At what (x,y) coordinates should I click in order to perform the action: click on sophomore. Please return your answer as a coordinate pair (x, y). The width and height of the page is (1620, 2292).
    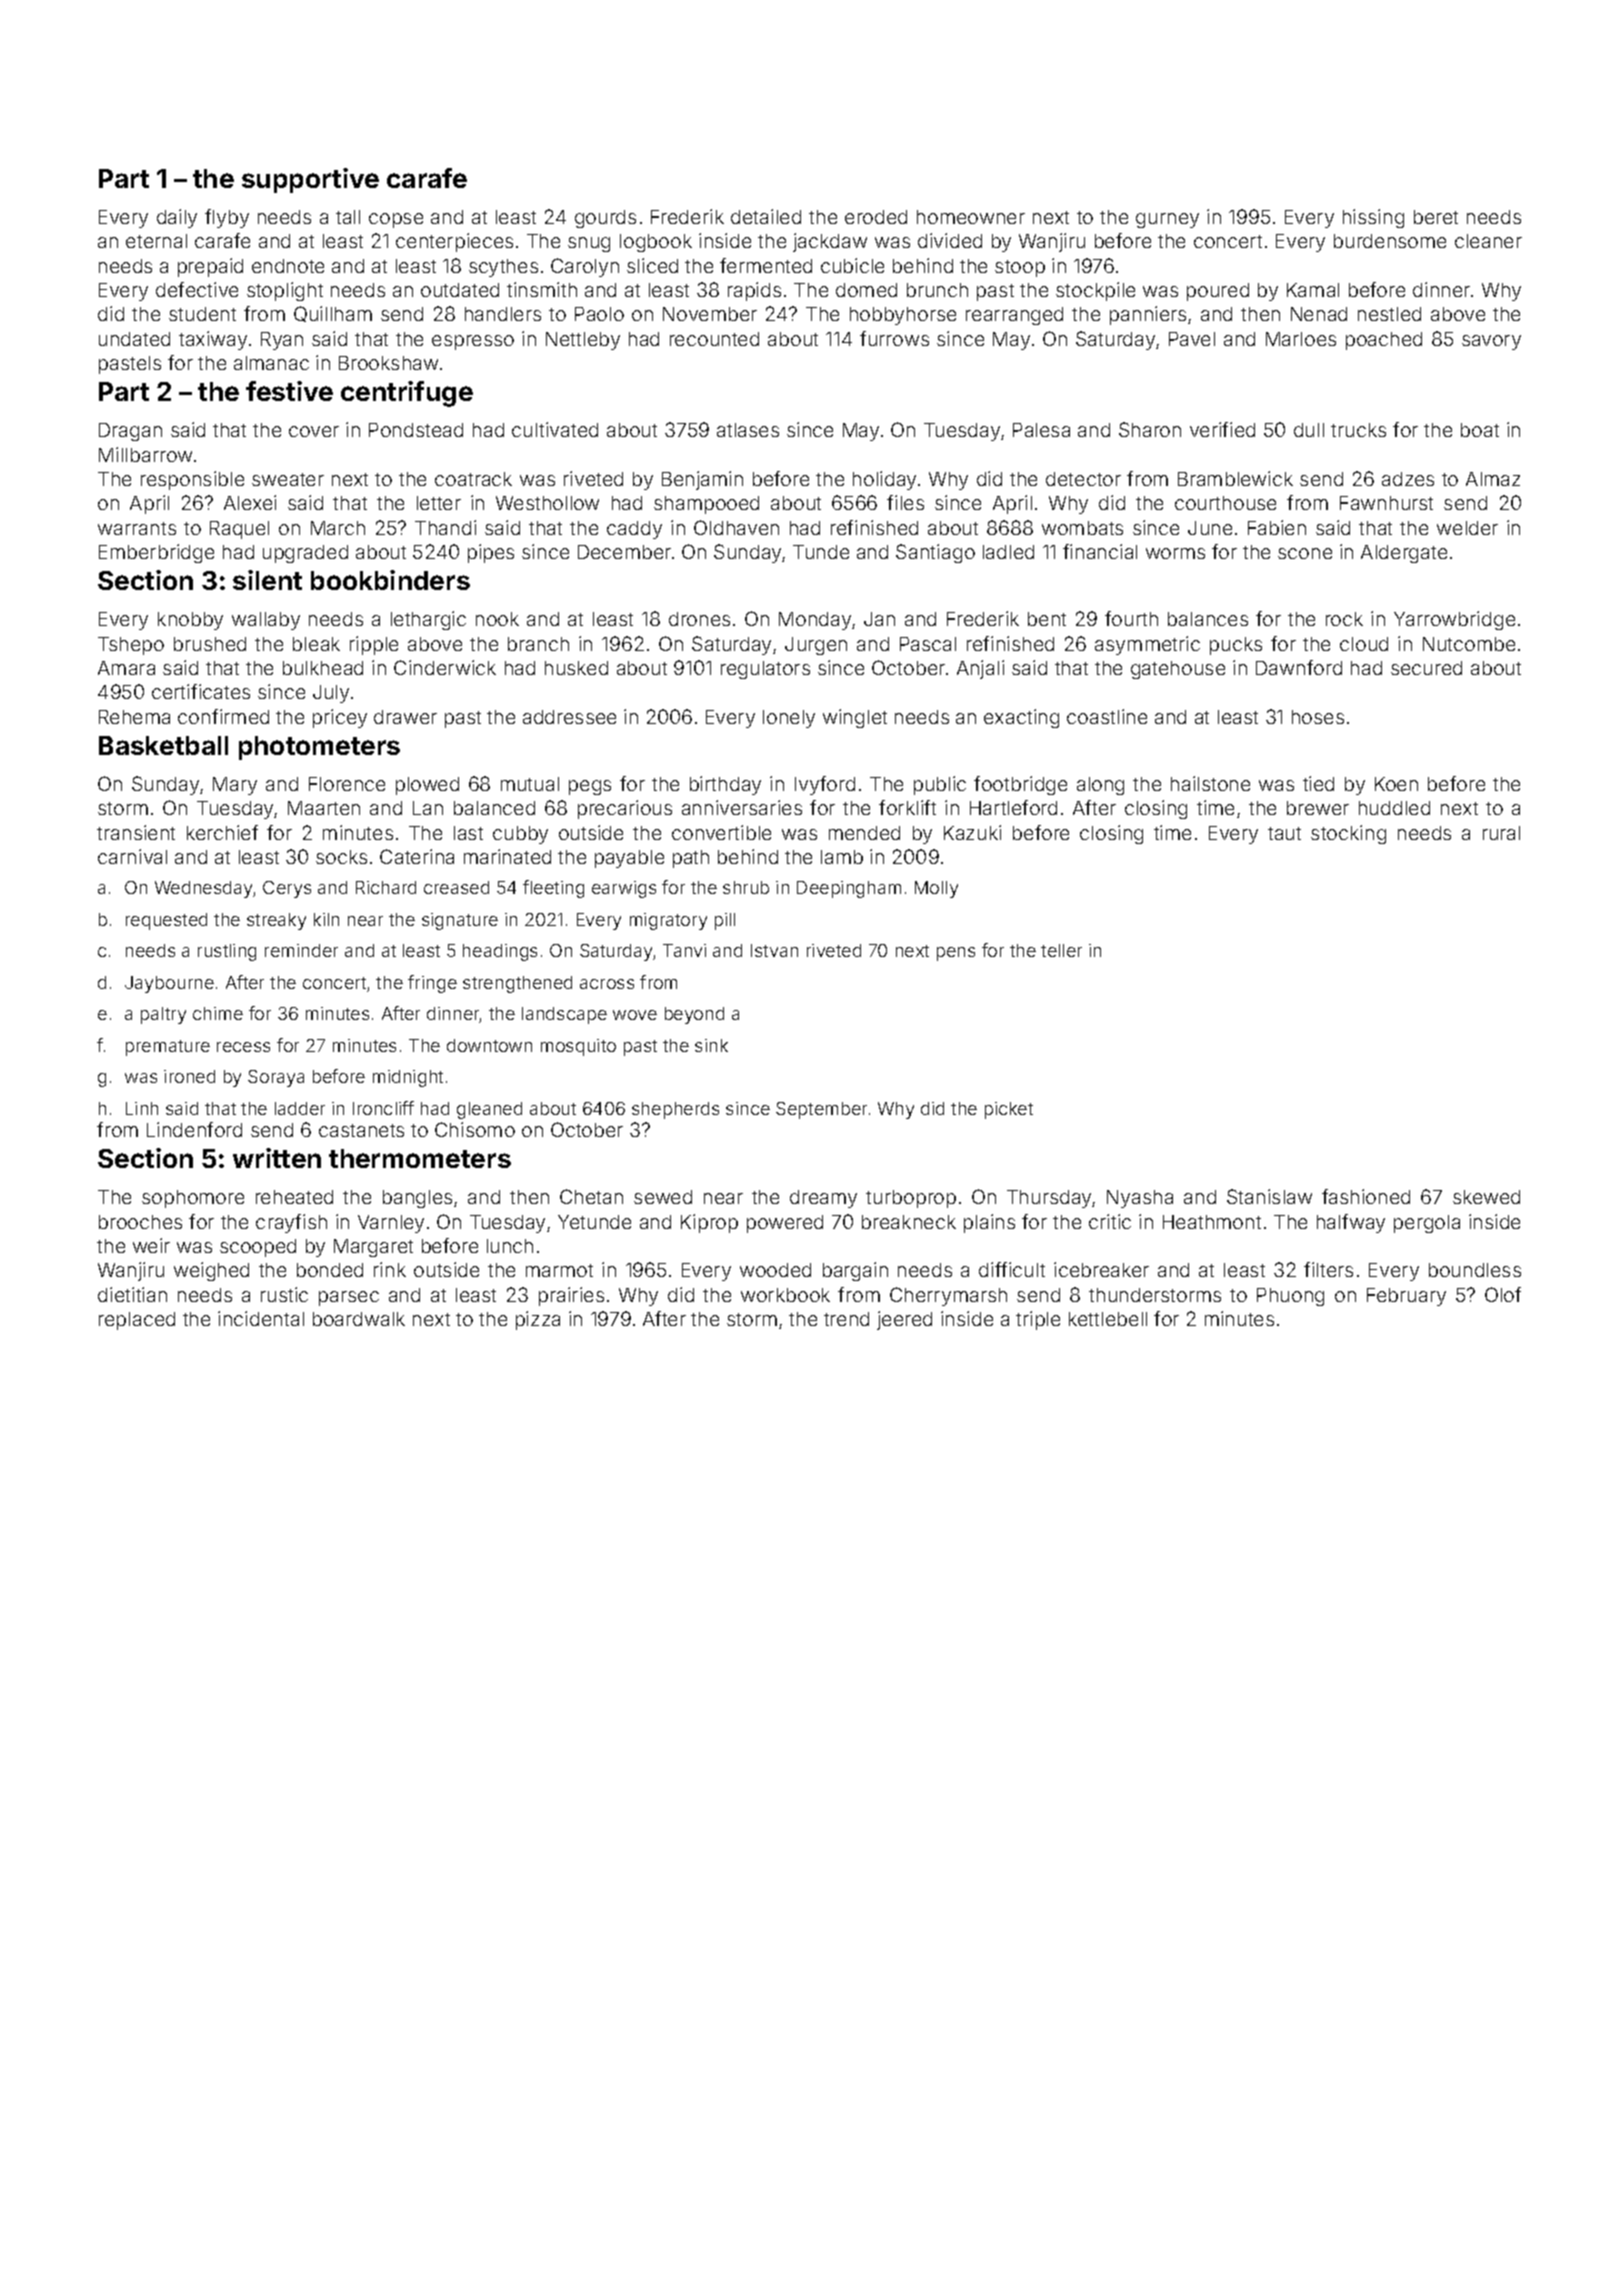
    Looking at the image, I should click on (193, 1199).
